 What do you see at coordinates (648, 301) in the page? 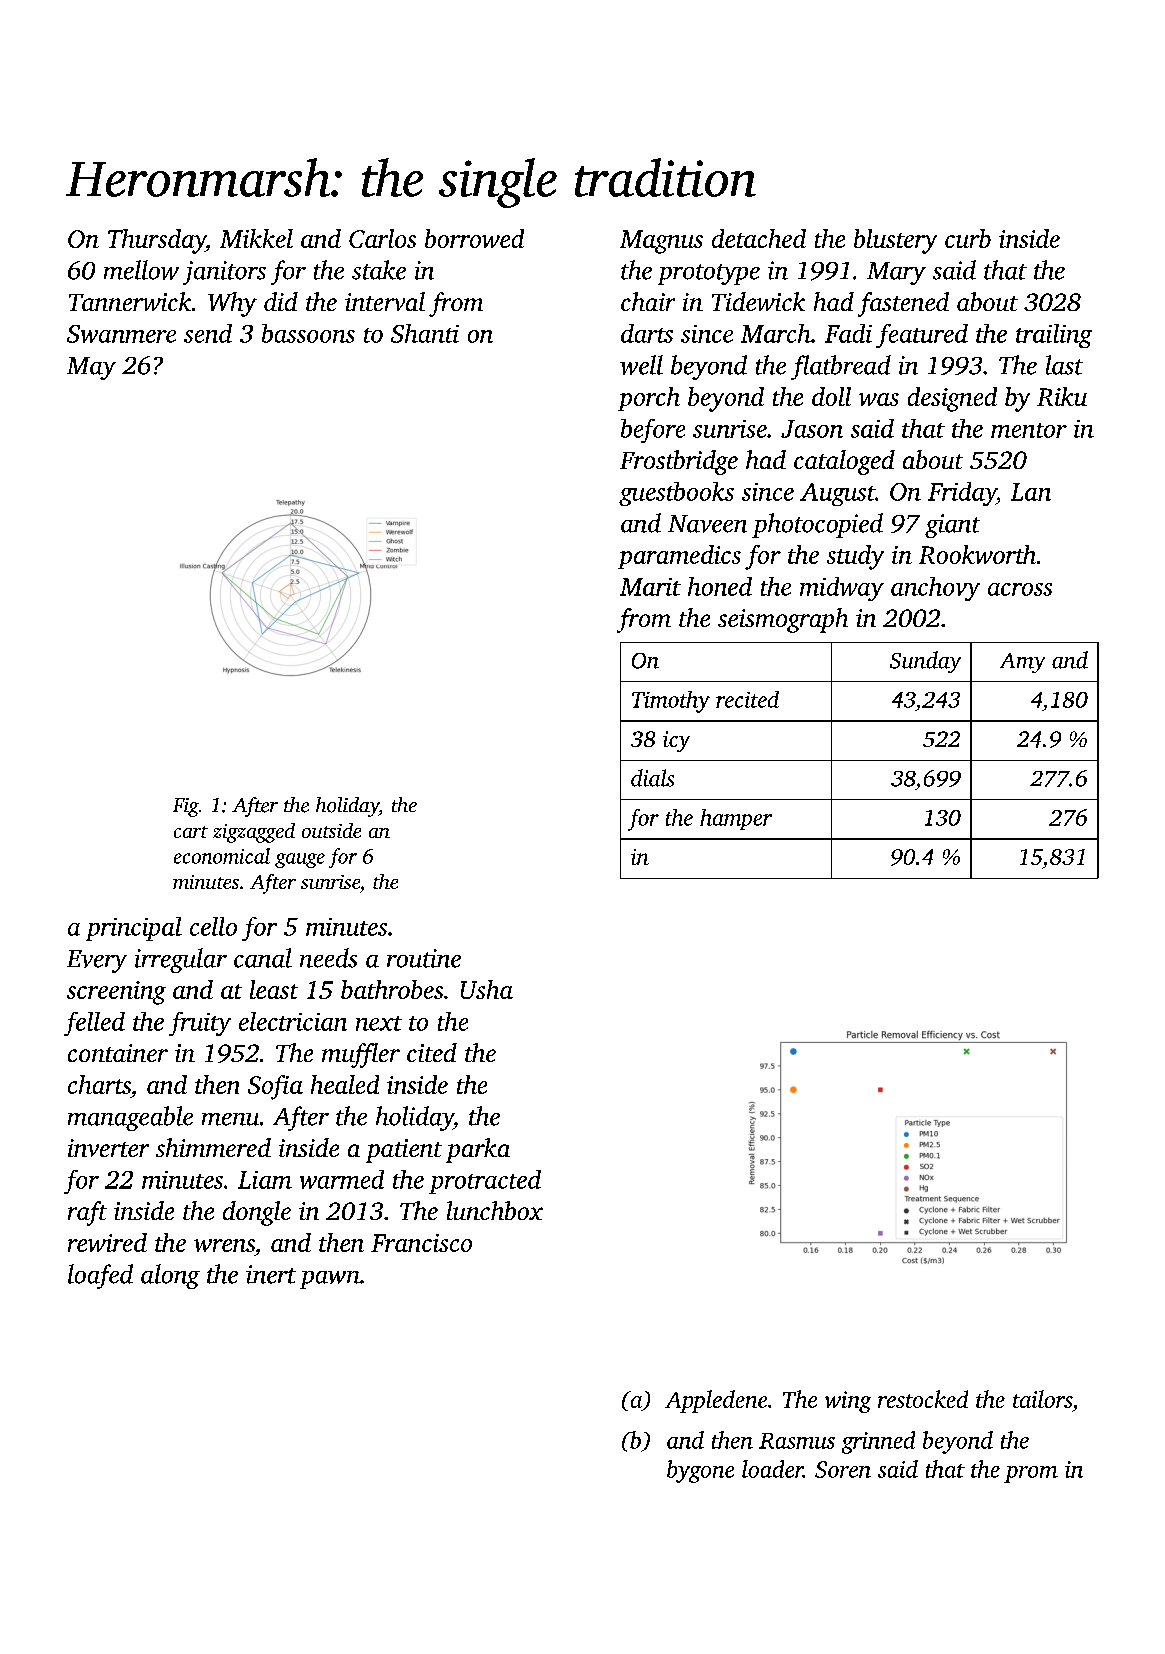
I see `chair` at bounding box center [648, 301].
